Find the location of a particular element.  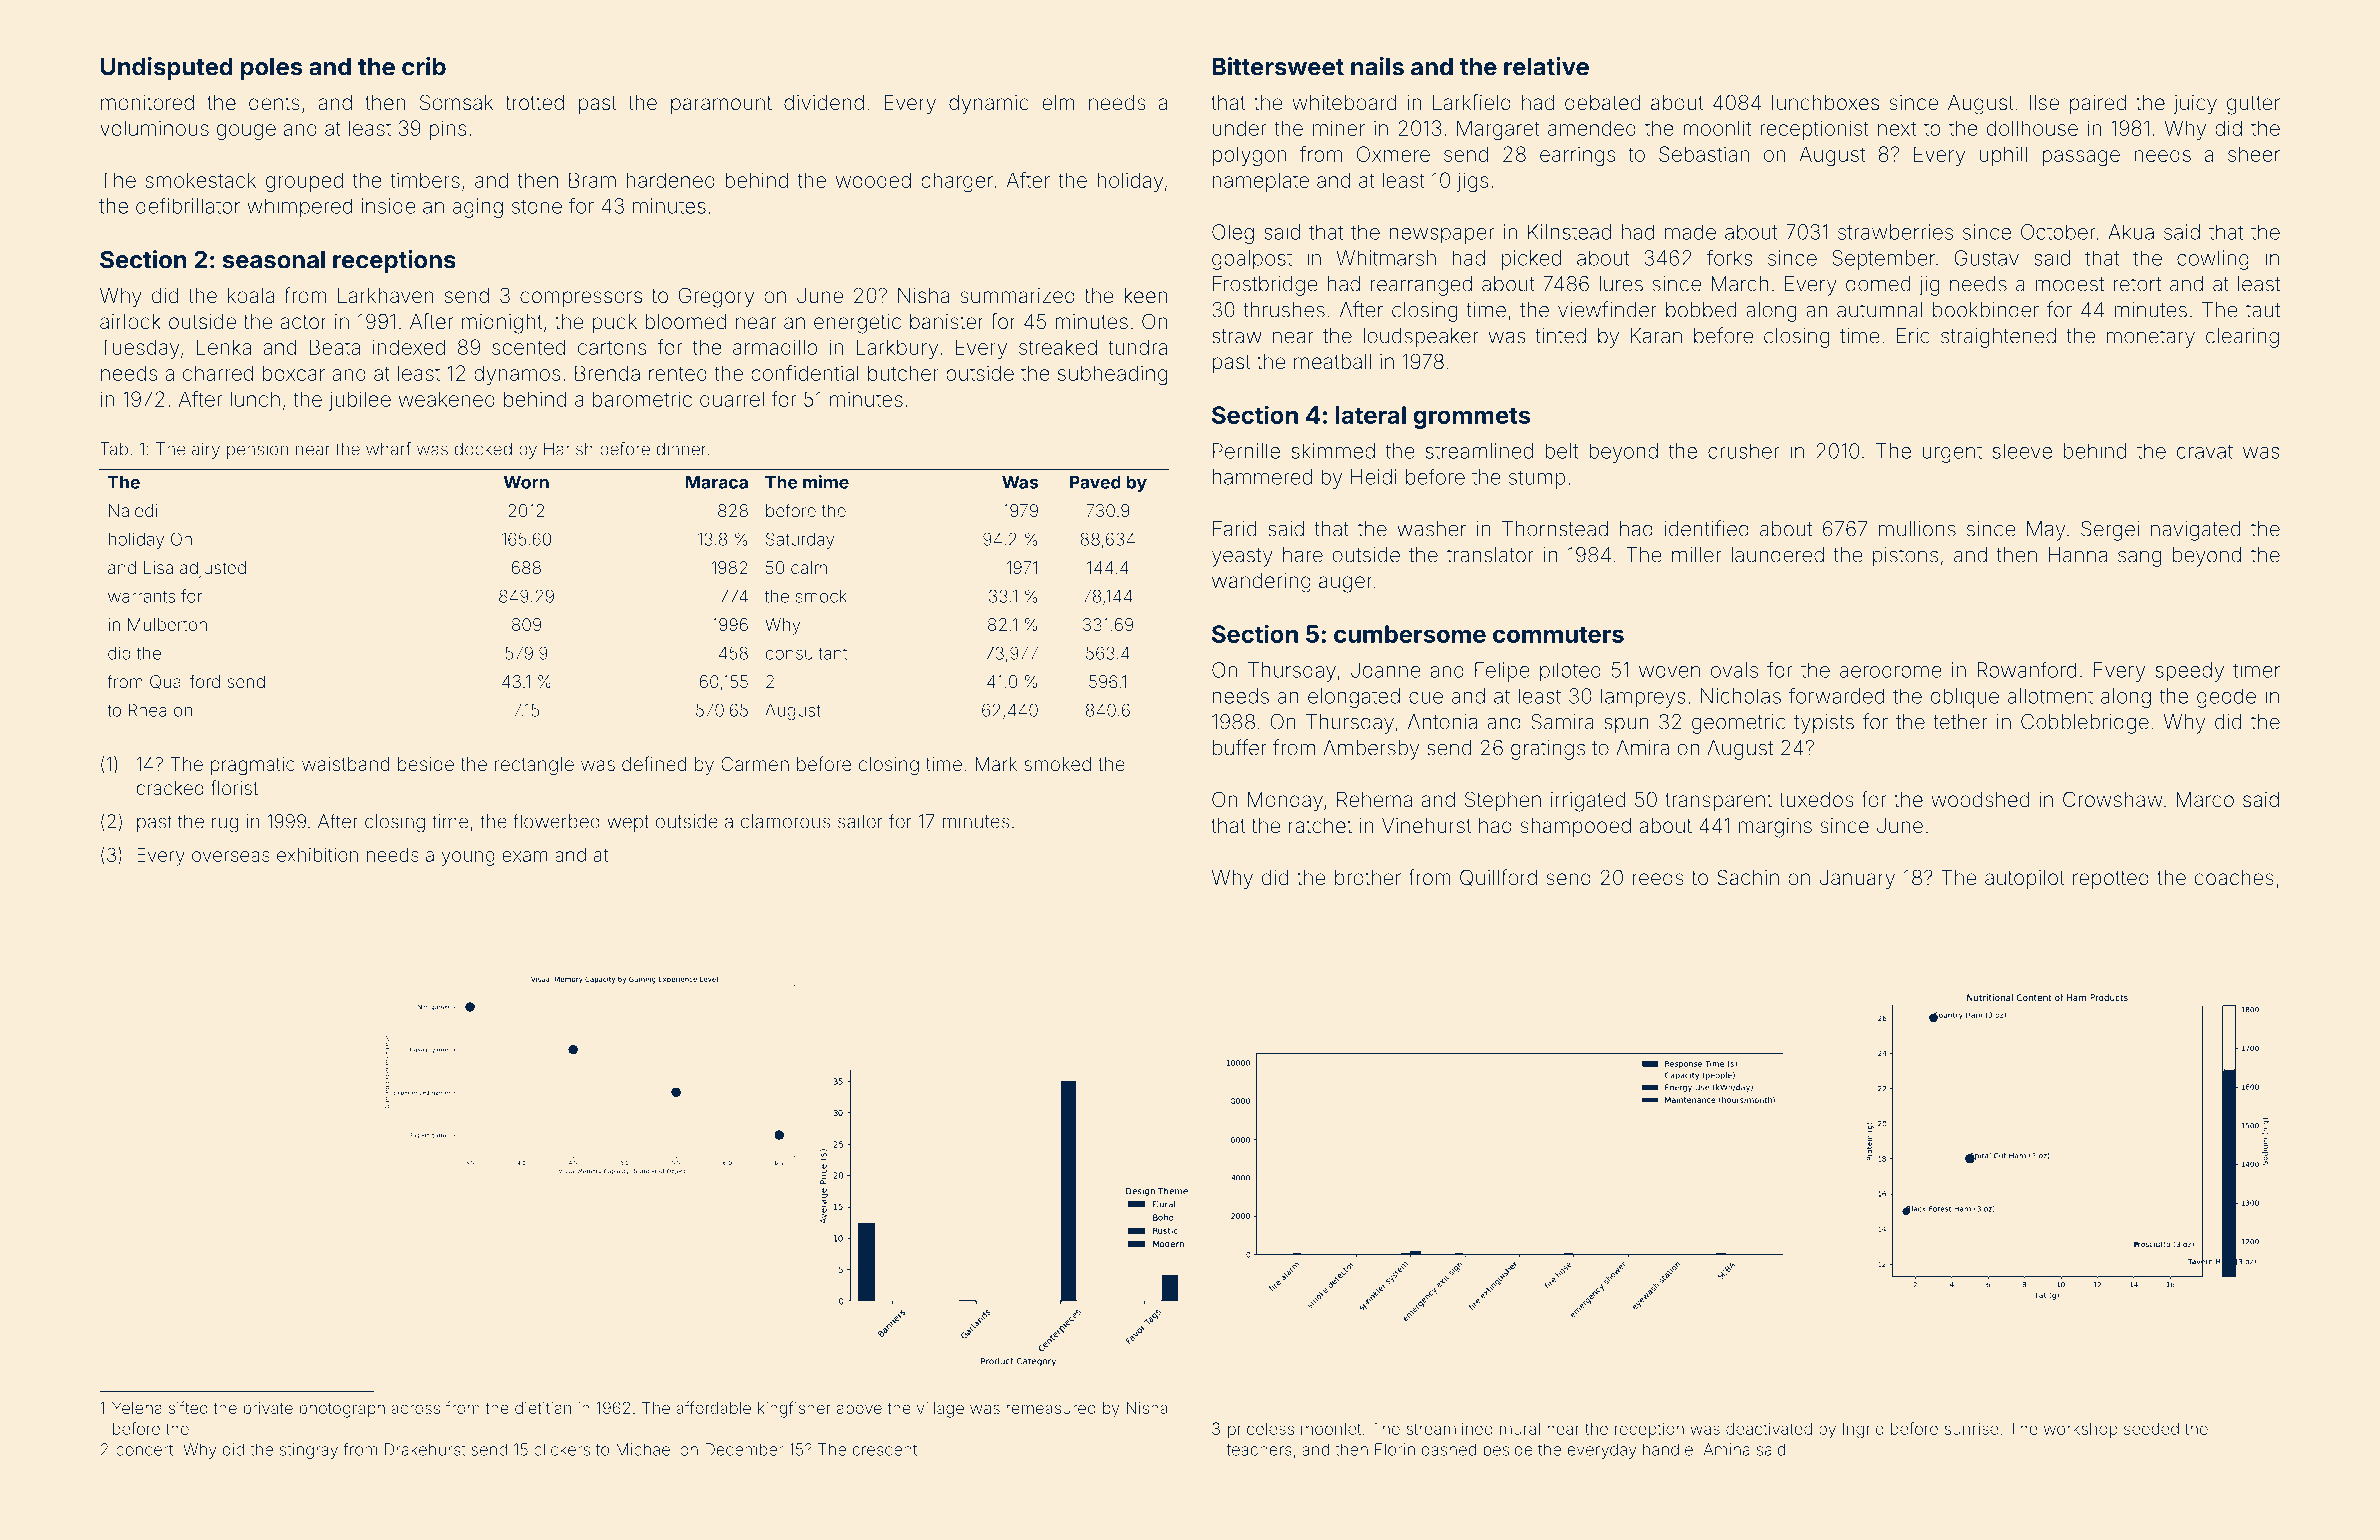

tuxedos is located at coordinates (1816, 799).
